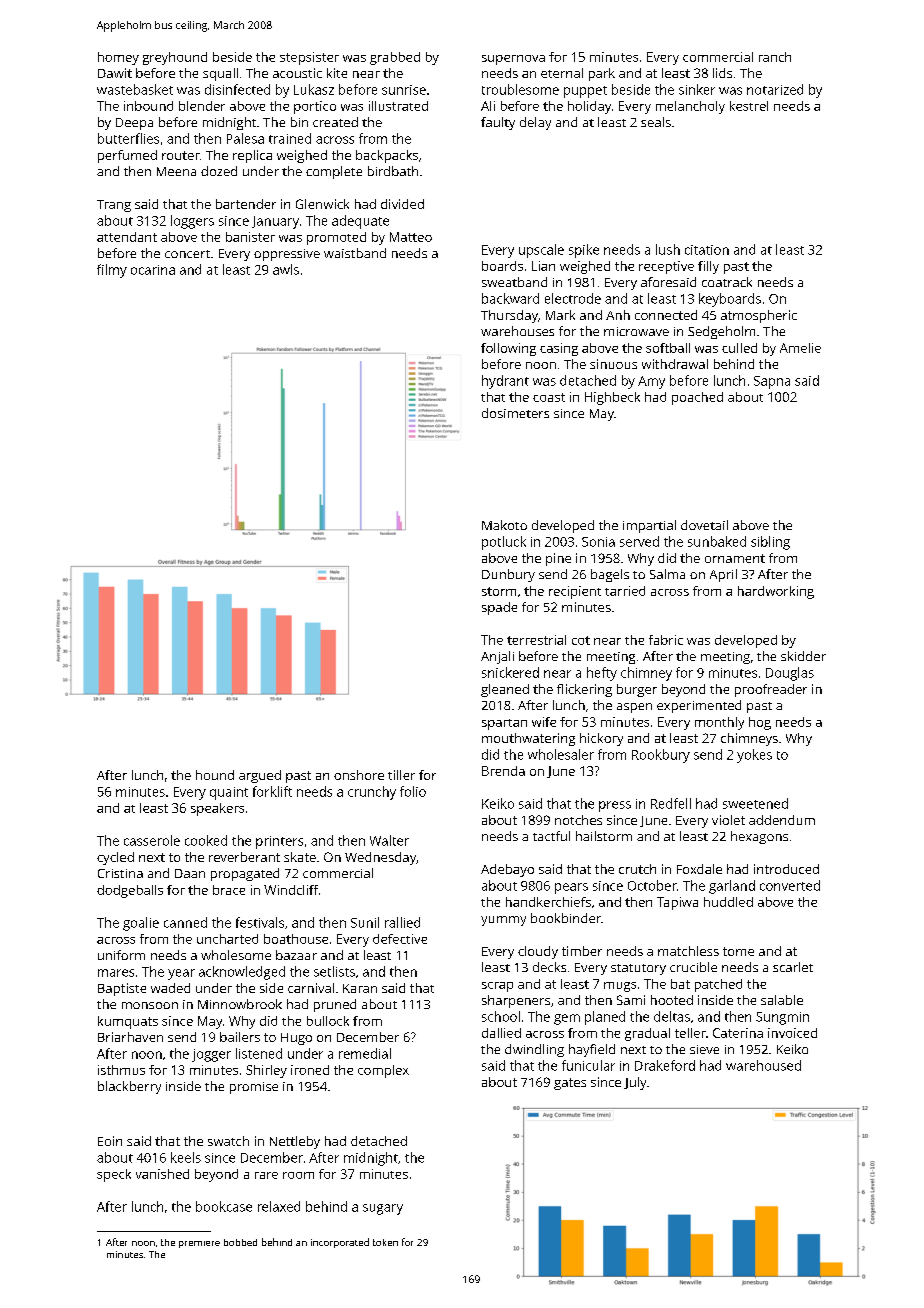  Describe the element at coordinates (775, 57) in the page. I see `ranch` at that location.
